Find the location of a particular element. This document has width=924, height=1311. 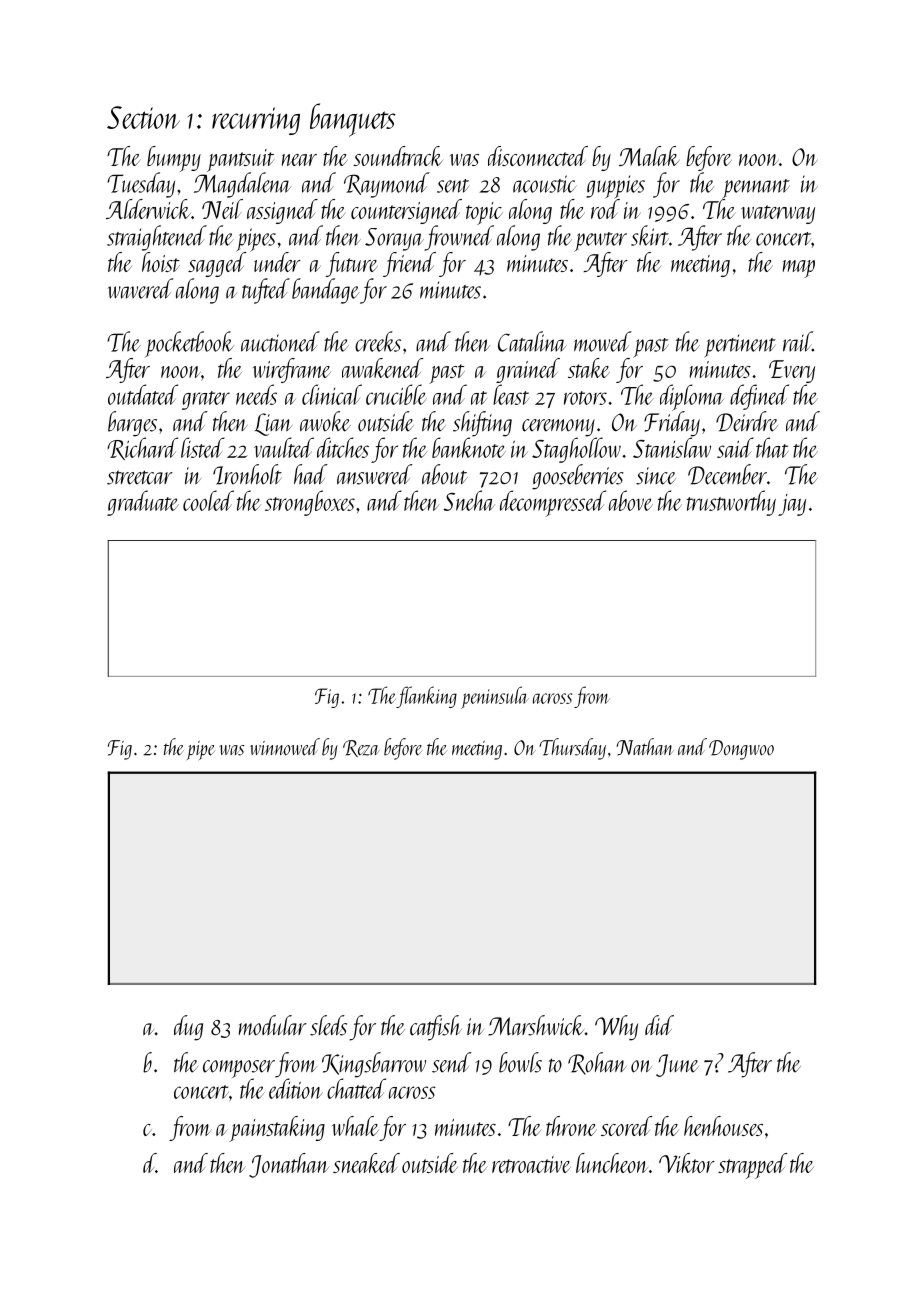

soundtrack is located at coordinates (398, 156).
